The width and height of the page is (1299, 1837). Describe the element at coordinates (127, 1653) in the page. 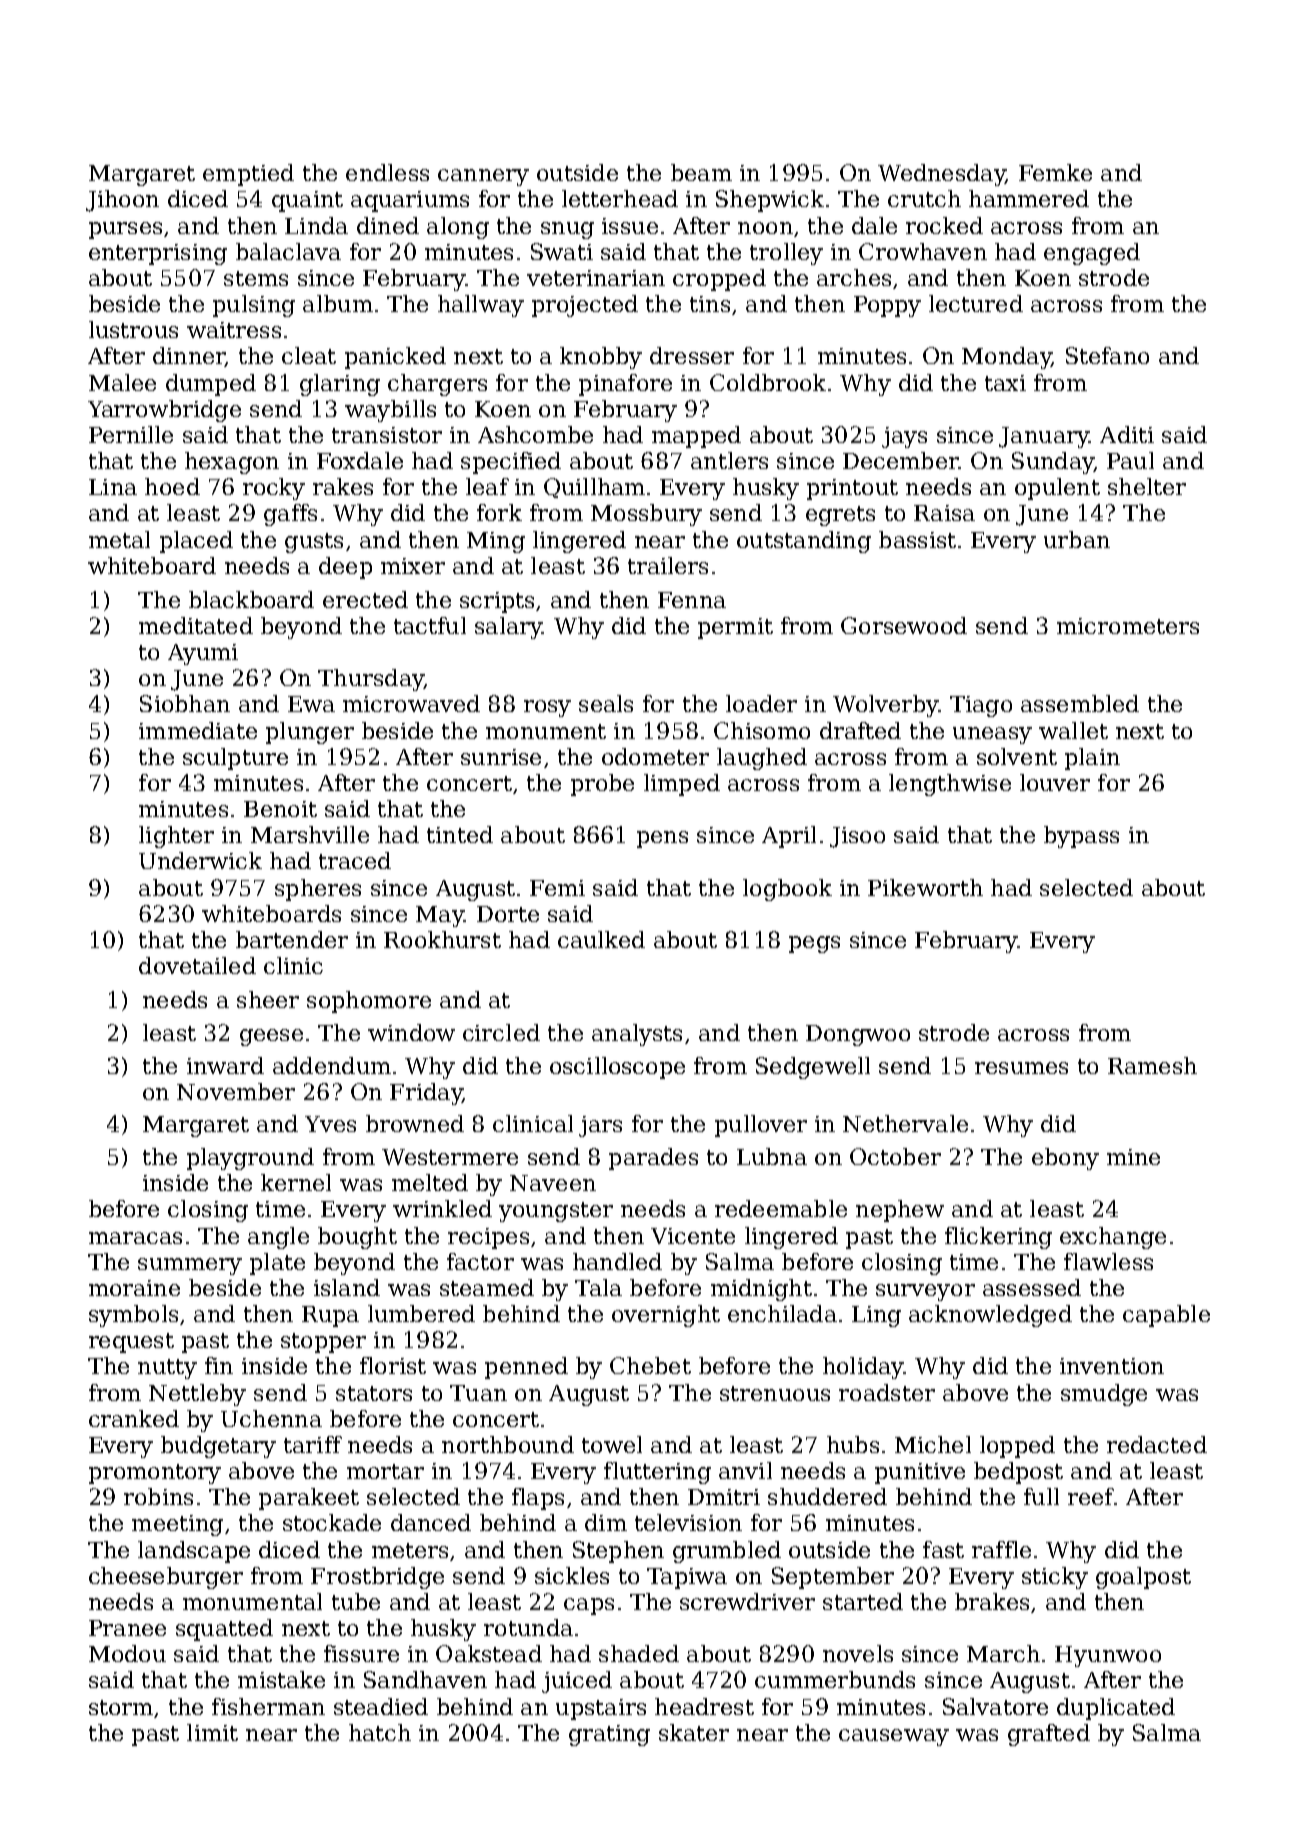

I see `Modou` at that location.
